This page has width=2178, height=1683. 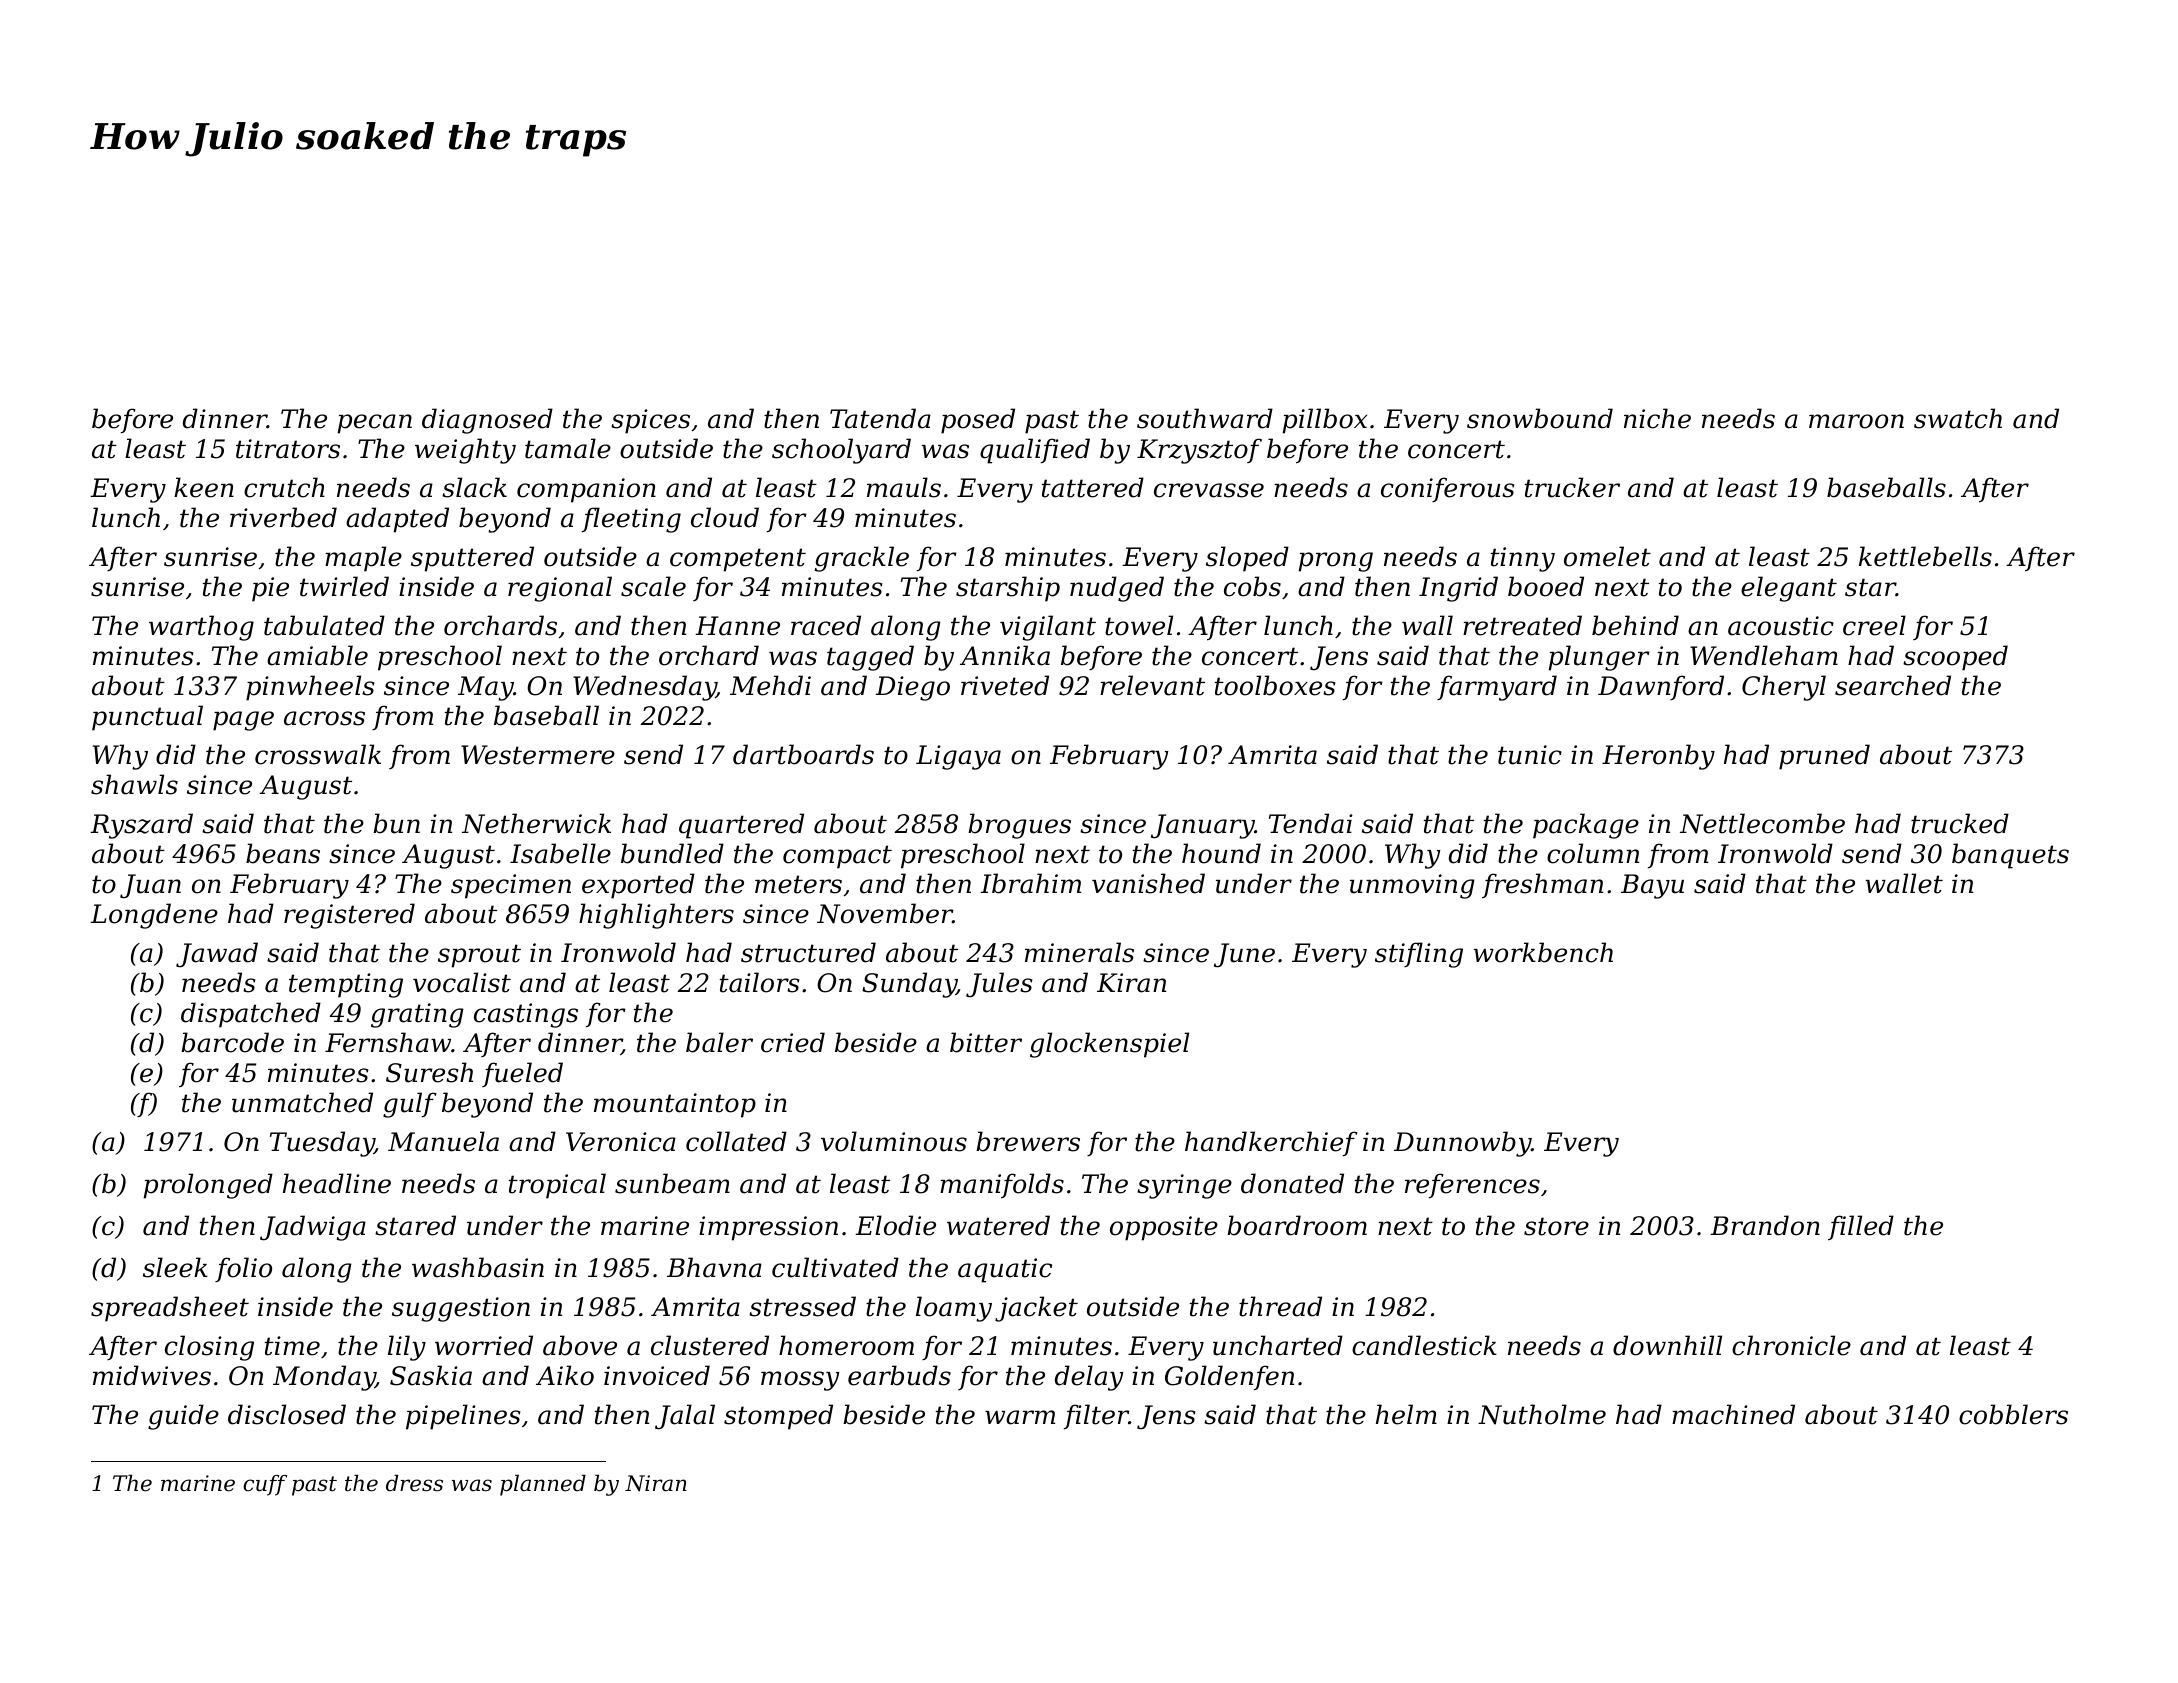 What do you see at coordinates (557, 1186) in the page?
I see `tropical` at bounding box center [557, 1186].
